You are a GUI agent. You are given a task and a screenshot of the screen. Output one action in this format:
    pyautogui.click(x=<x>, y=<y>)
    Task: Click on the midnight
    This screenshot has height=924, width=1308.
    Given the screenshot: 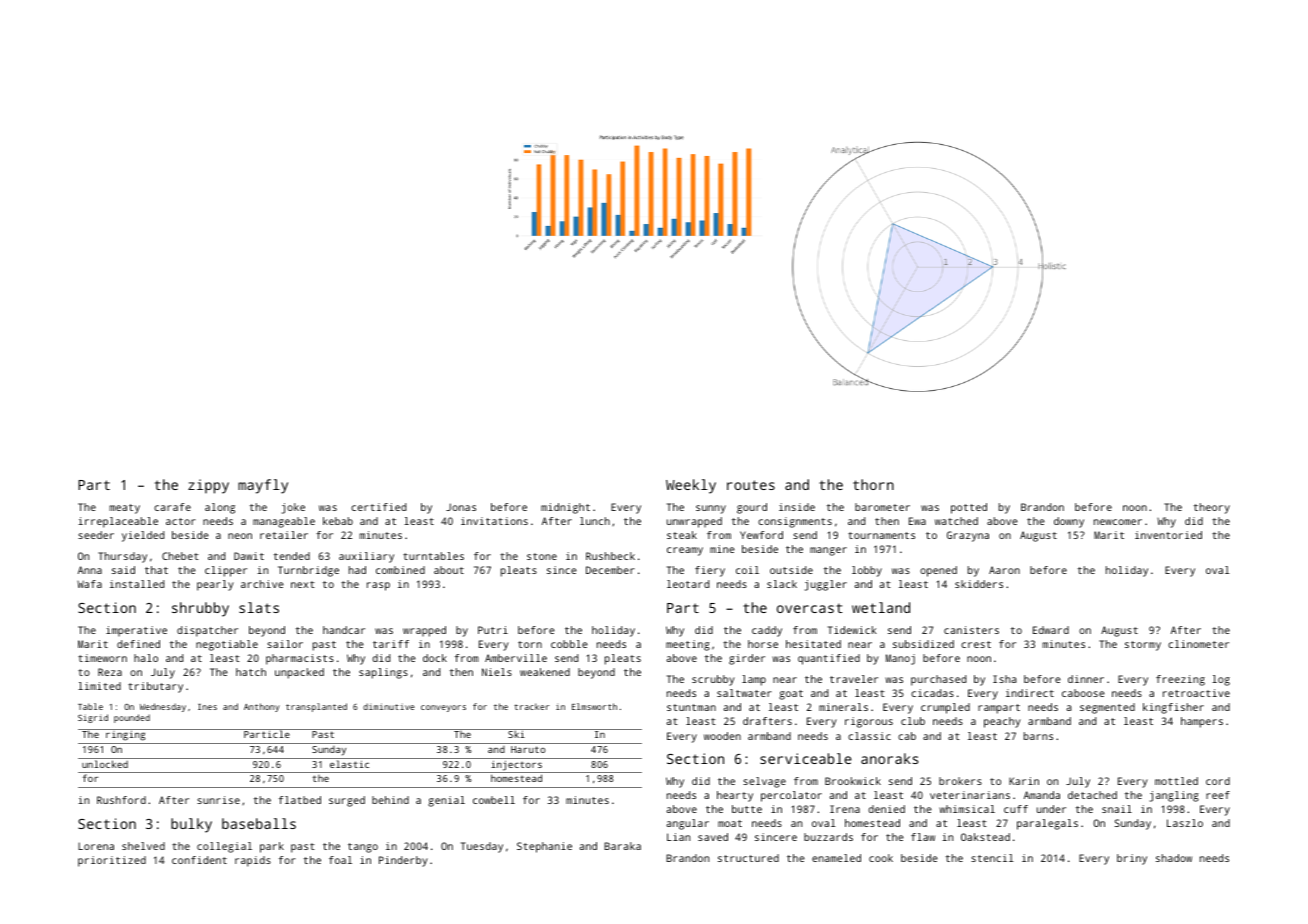 What is the action you would take?
    pyautogui.click(x=565, y=508)
